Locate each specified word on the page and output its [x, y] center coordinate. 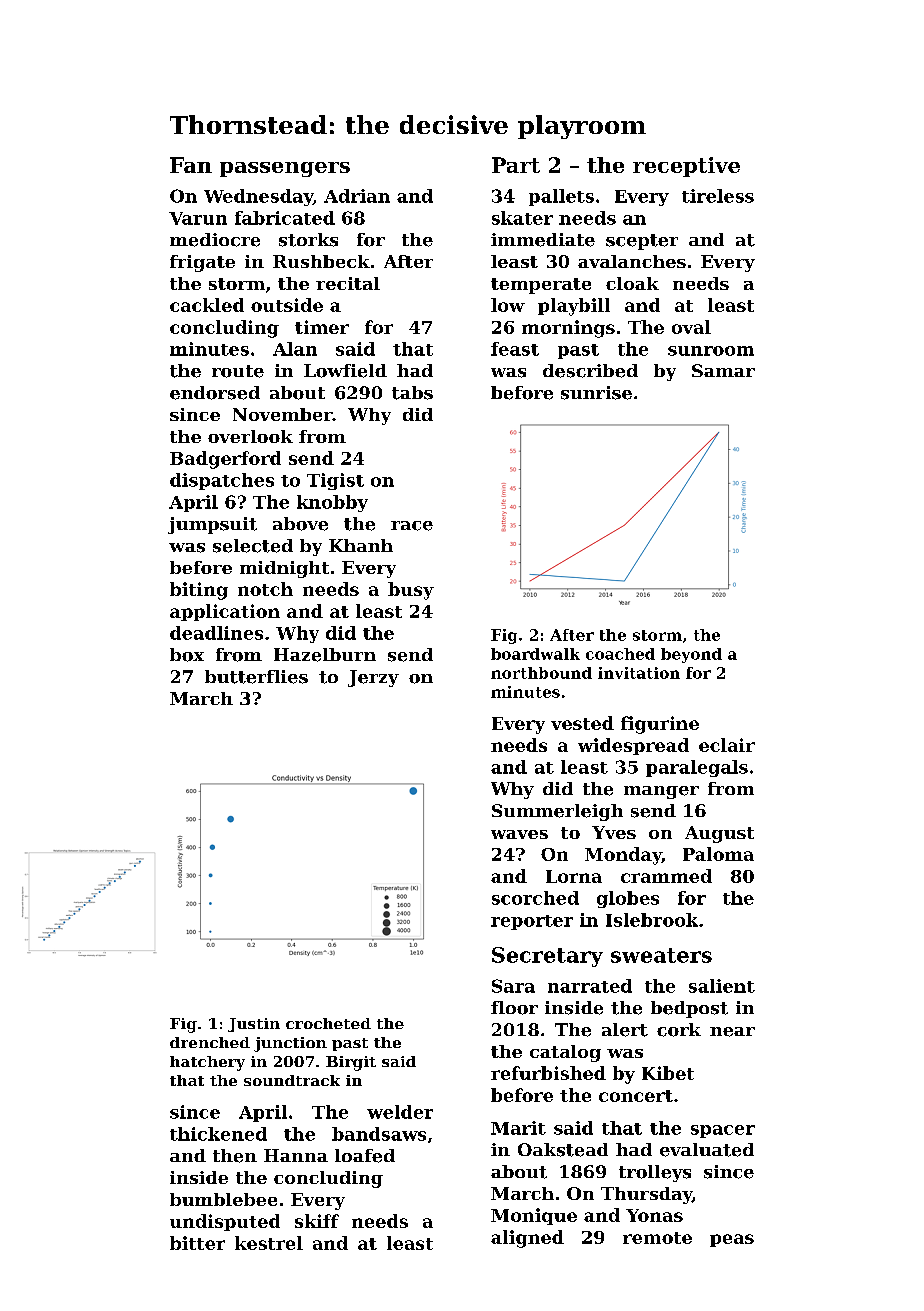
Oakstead [563, 1150]
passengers [285, 169]
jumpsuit [212, 525]
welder [400, 1112]
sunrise [596, 393]
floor [514, 1008]
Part [516, 165]
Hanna [296, 1155]
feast [515, 349]
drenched [210, 1042]
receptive [686, 167]
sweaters [661, 955]
